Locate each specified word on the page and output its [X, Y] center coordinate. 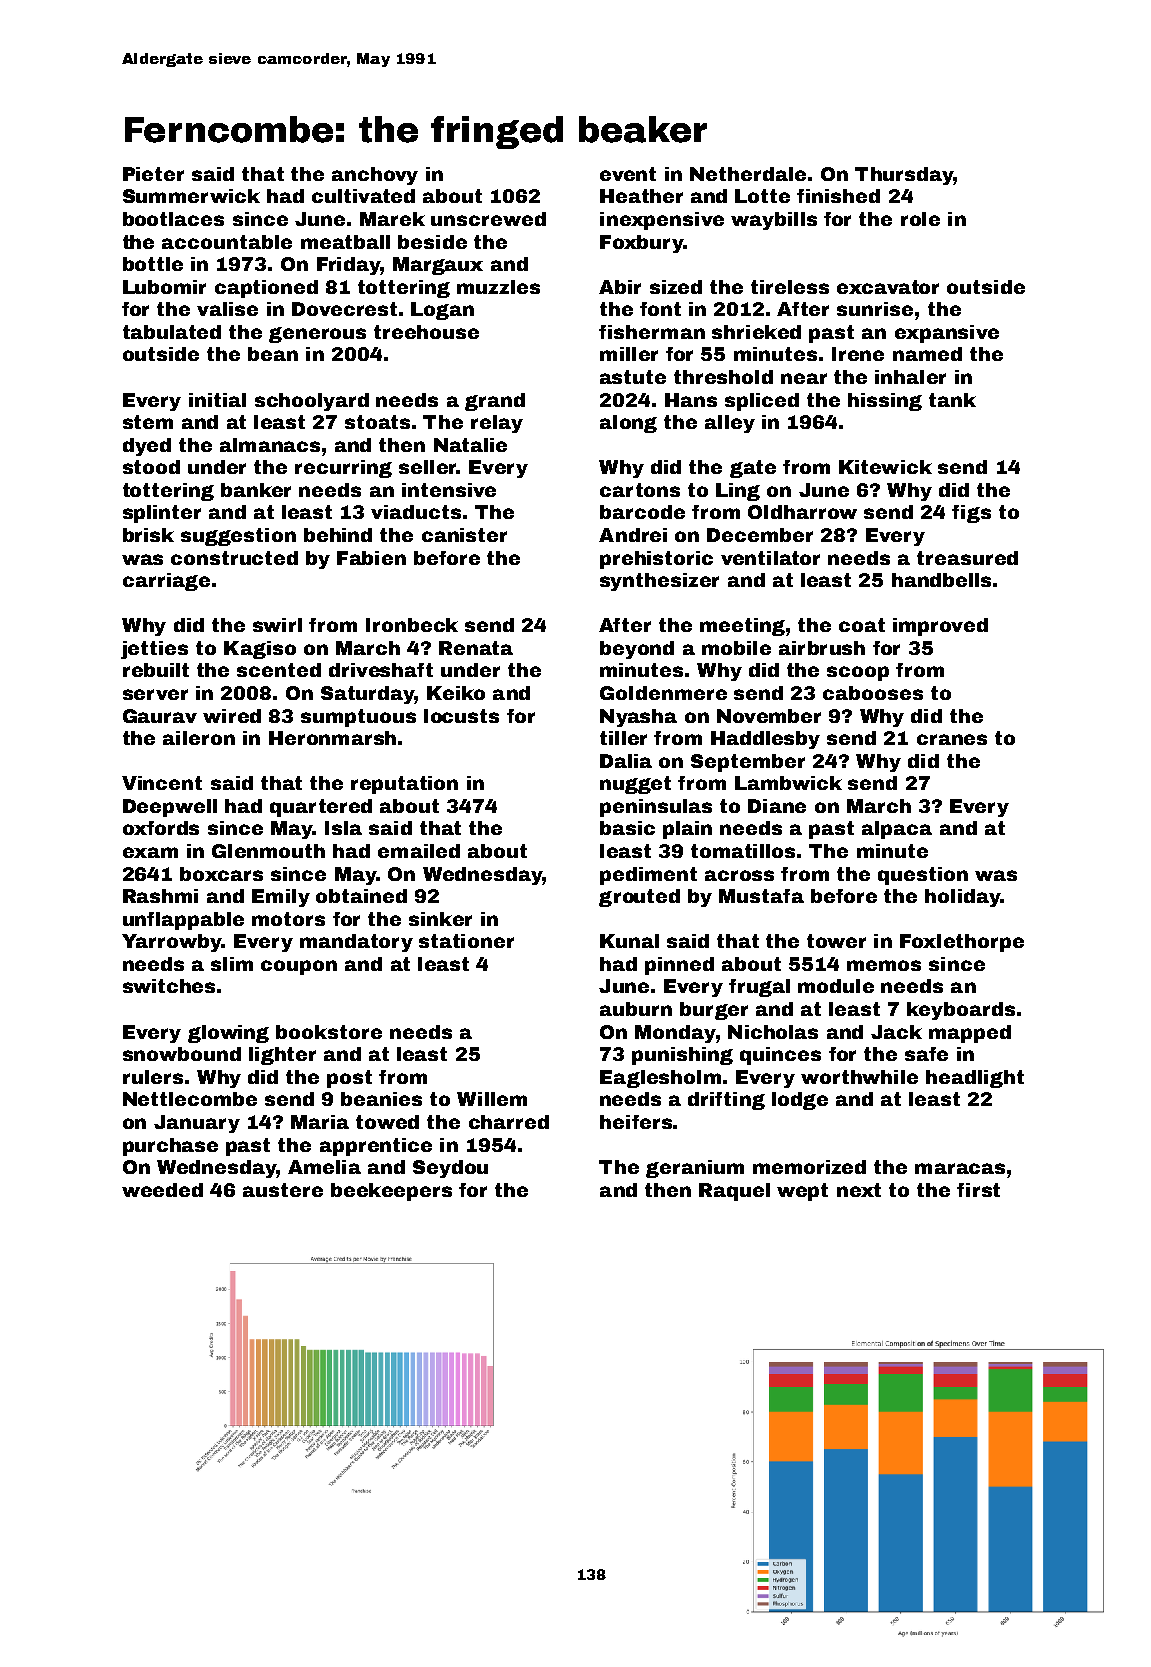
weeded [162, 1190]
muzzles [498, 287]
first [978, 1190]
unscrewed [488, 219]
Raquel [734, 1192]
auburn [636, 1009]
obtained [361, 896]
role [920, 219]
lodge [800, 1101]
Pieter [153, 174]
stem [148, 422]
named [927, 354]
